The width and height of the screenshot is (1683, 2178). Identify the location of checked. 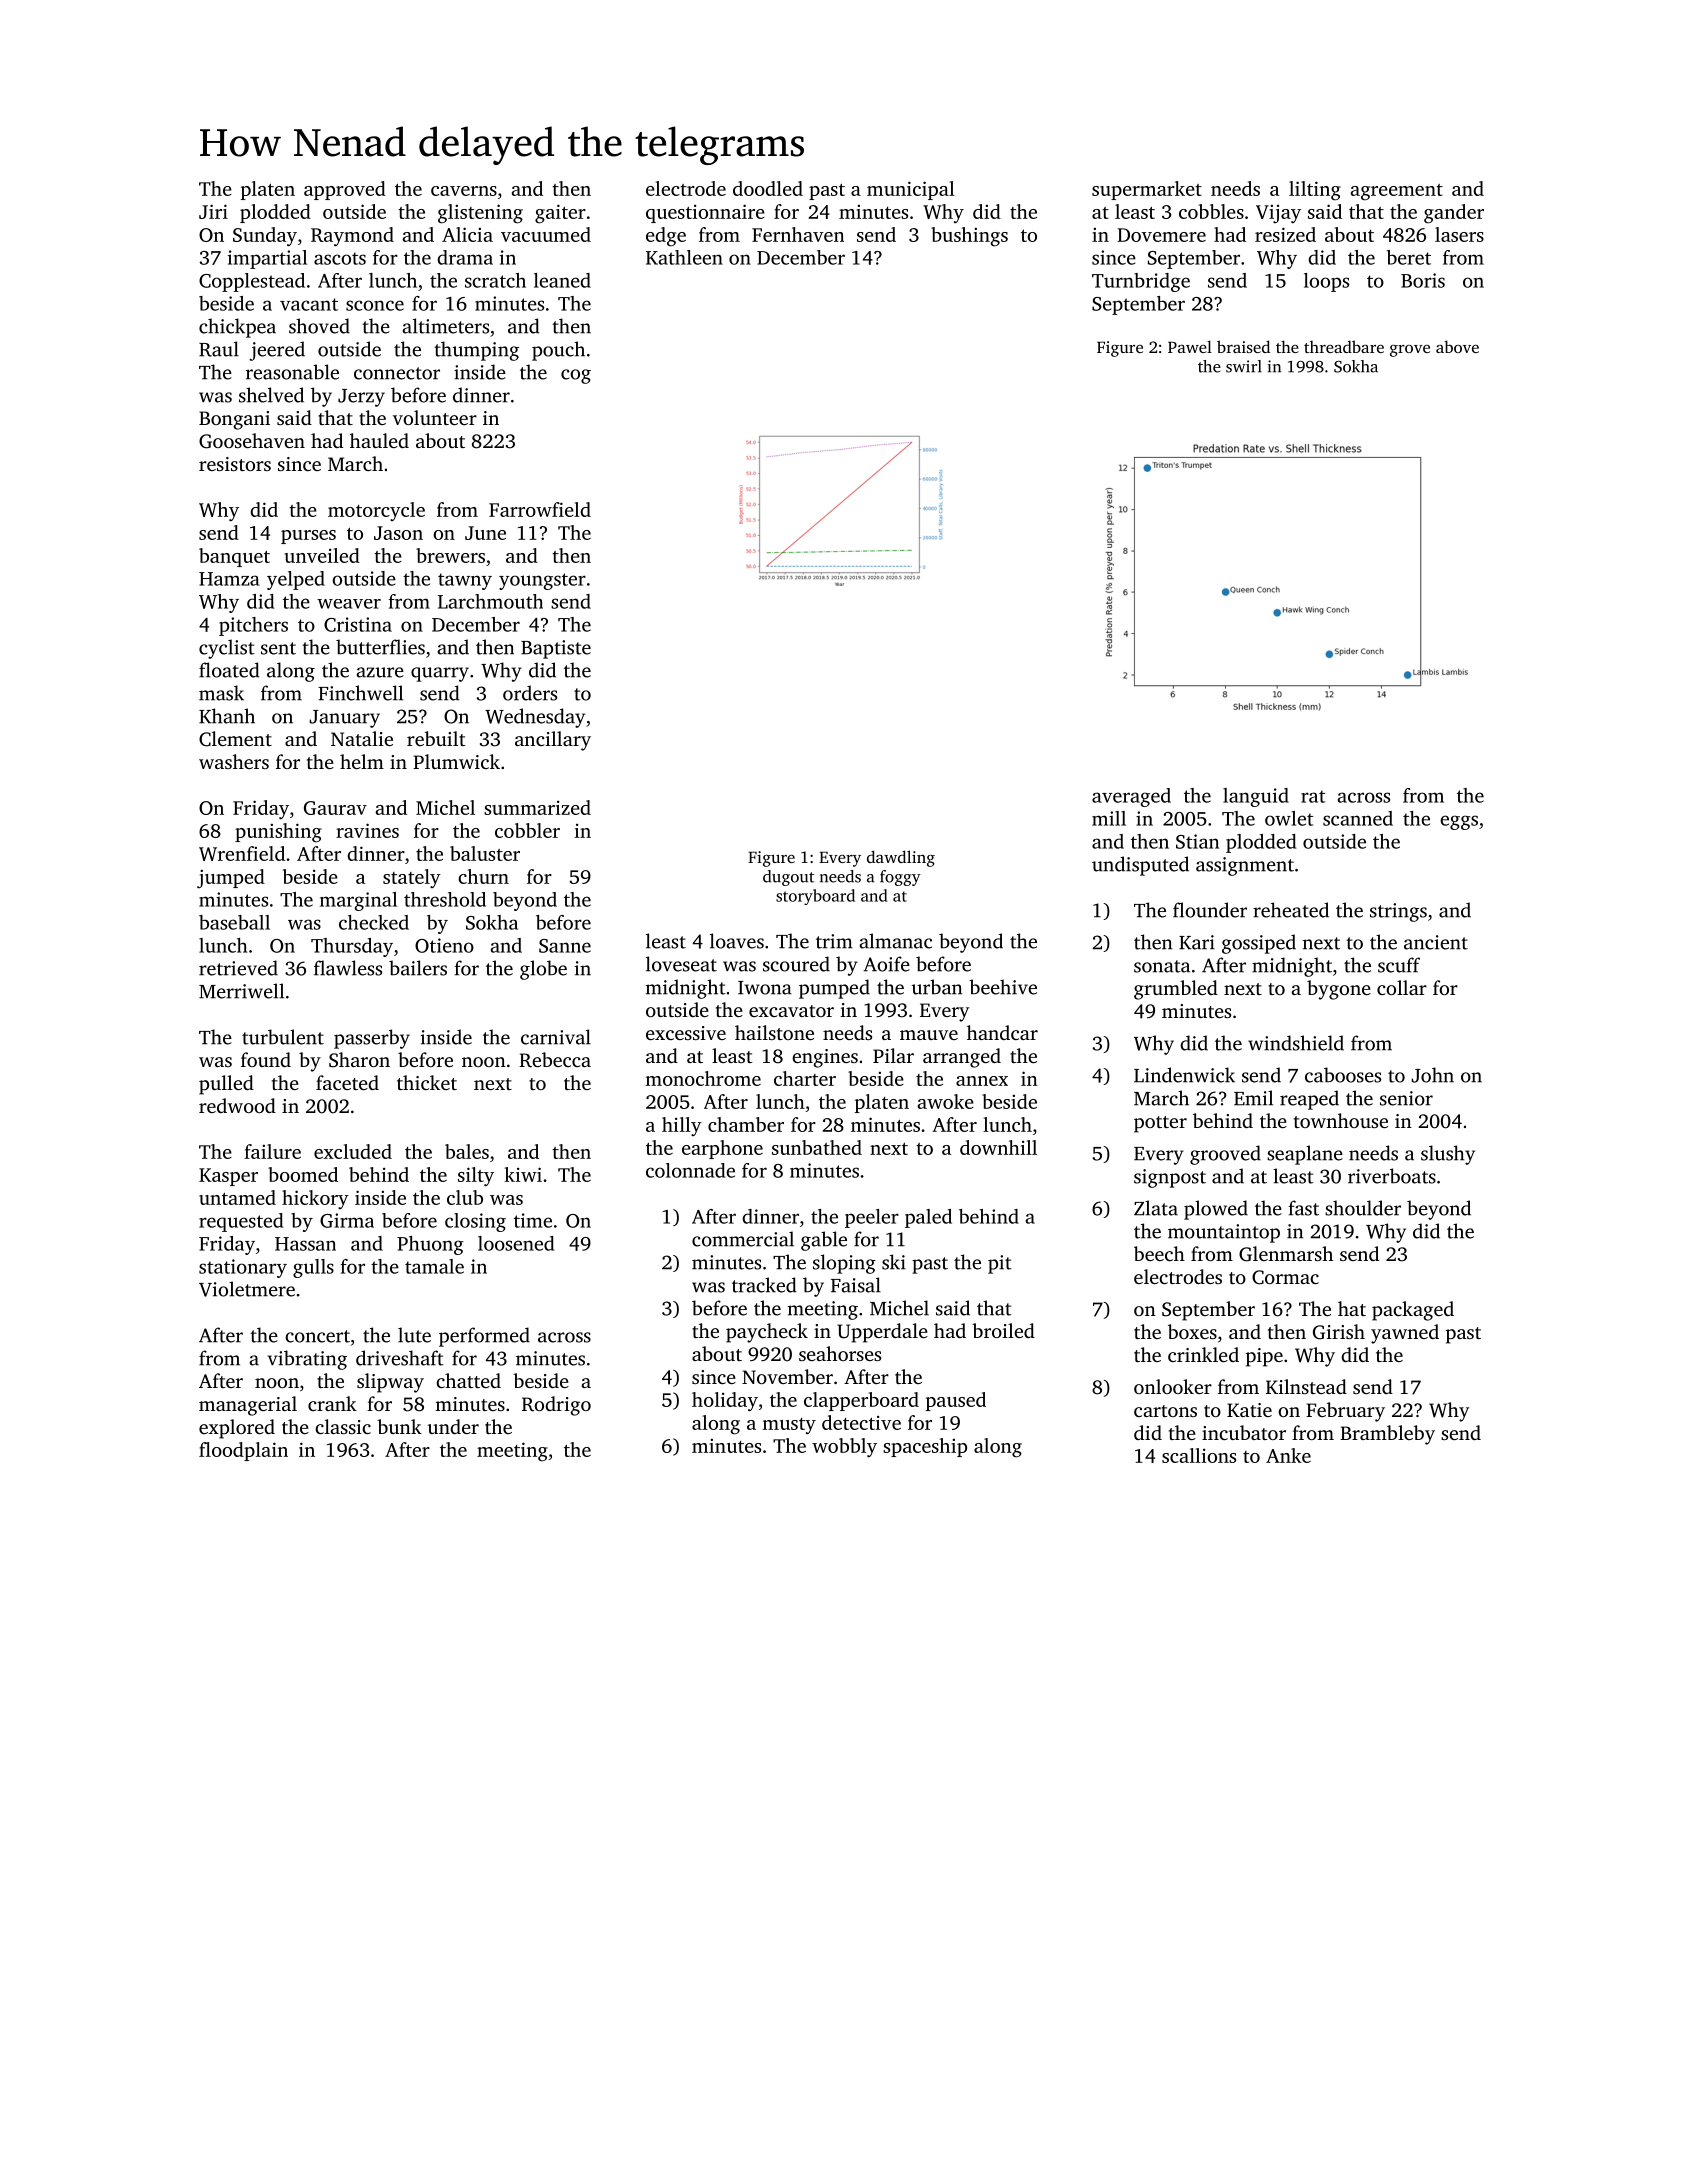
(374, 922).
